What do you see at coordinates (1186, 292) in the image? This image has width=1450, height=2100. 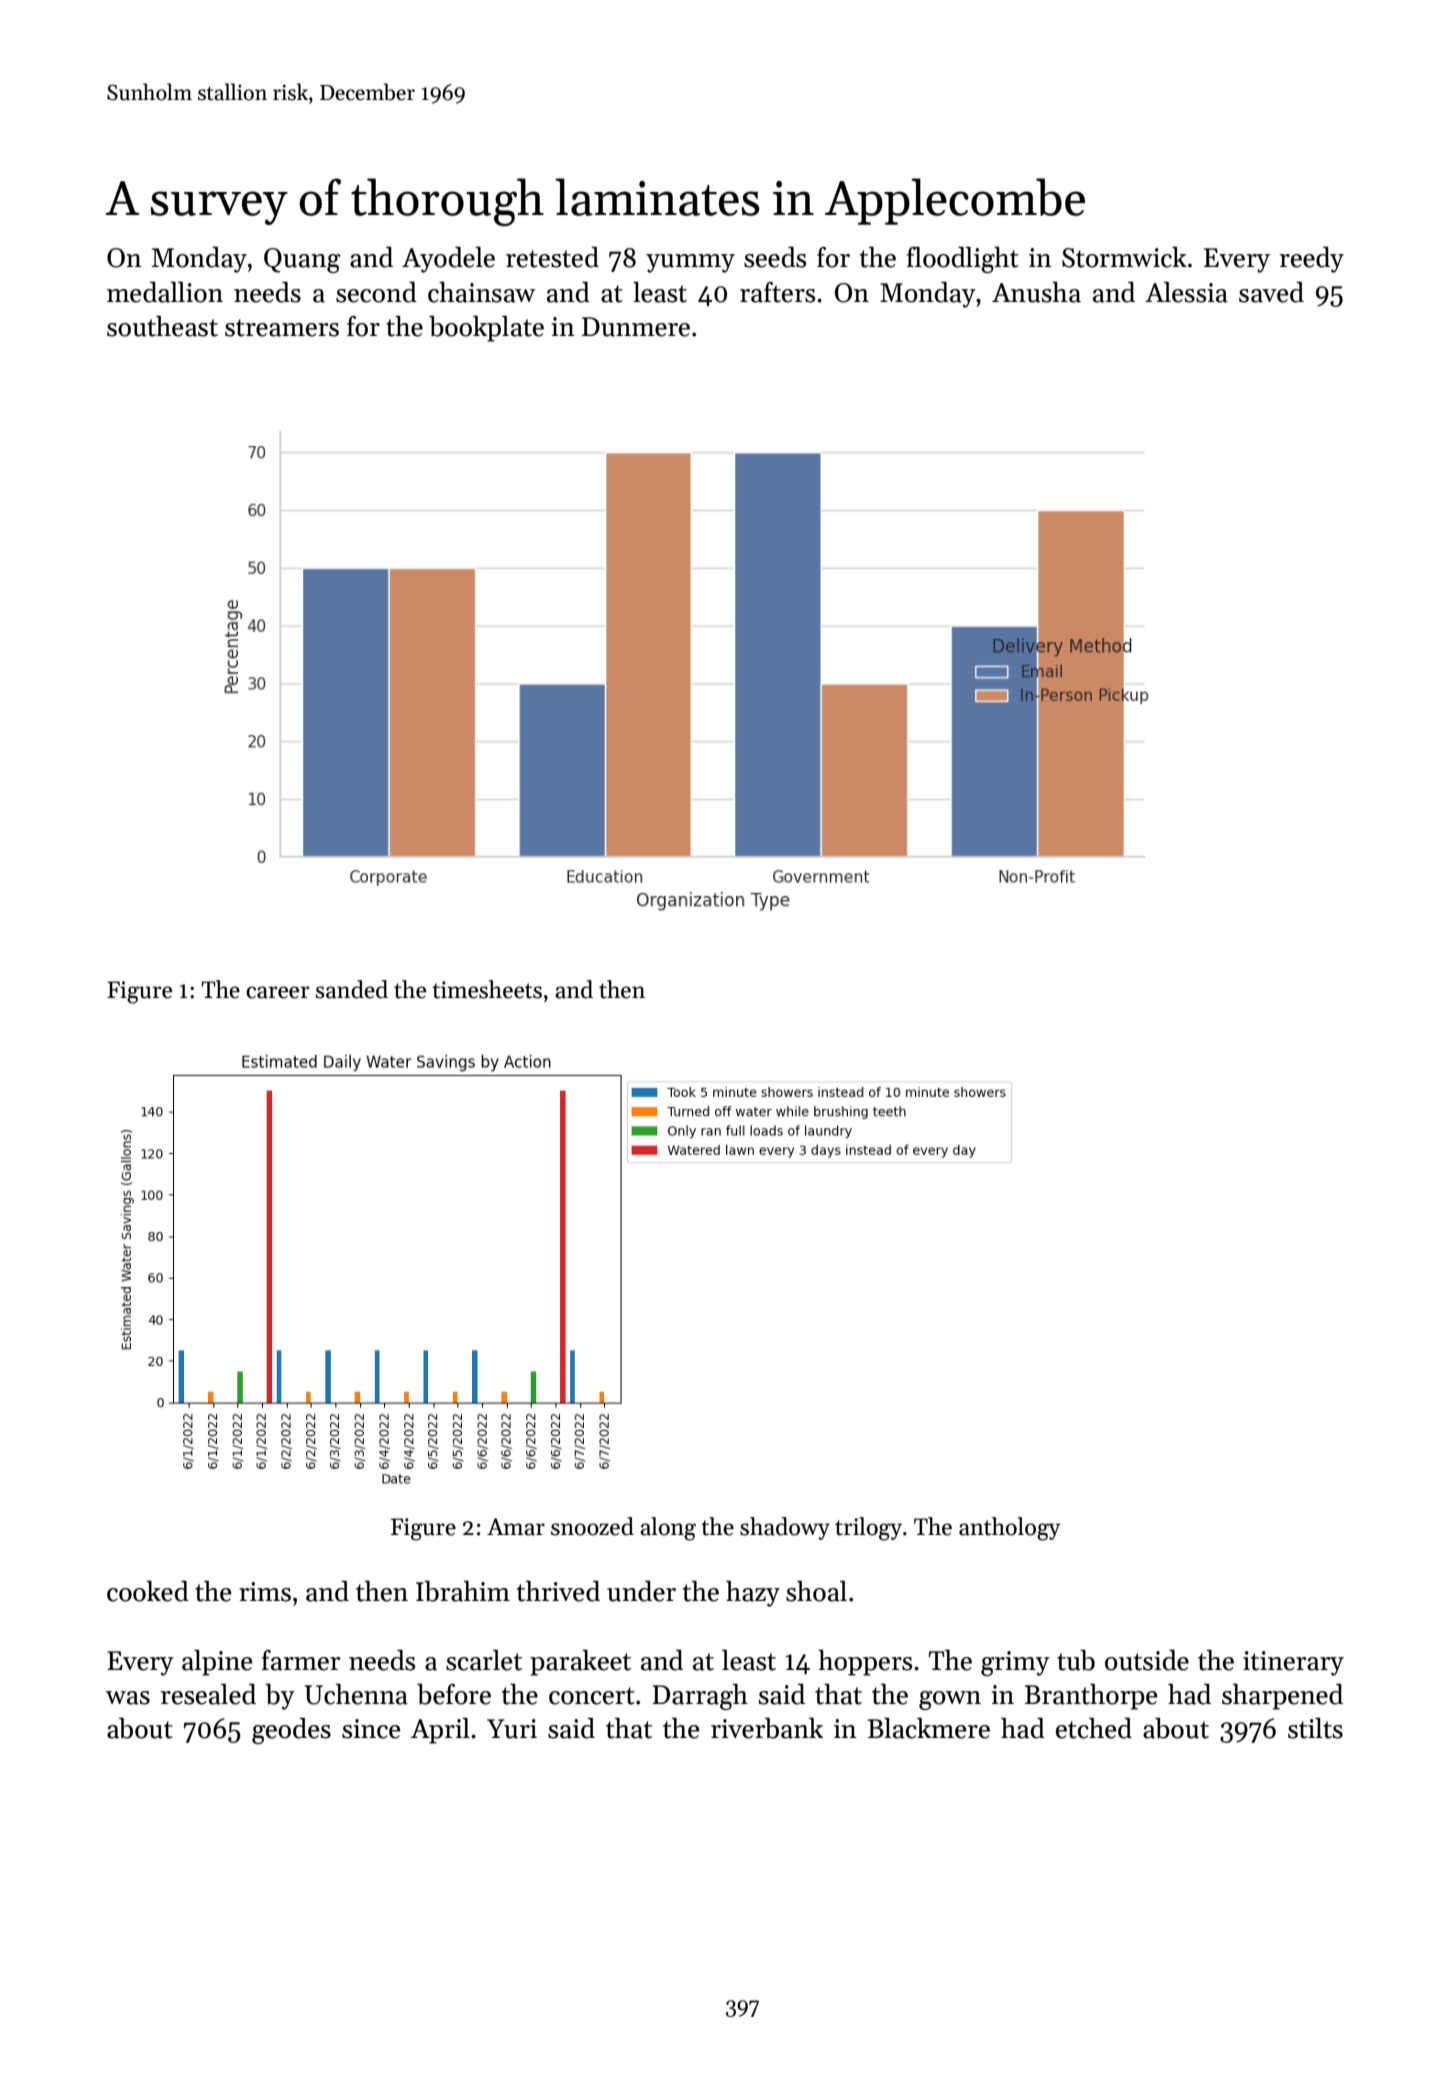 I see `Alessia` at bounding box center [1186, 292].
